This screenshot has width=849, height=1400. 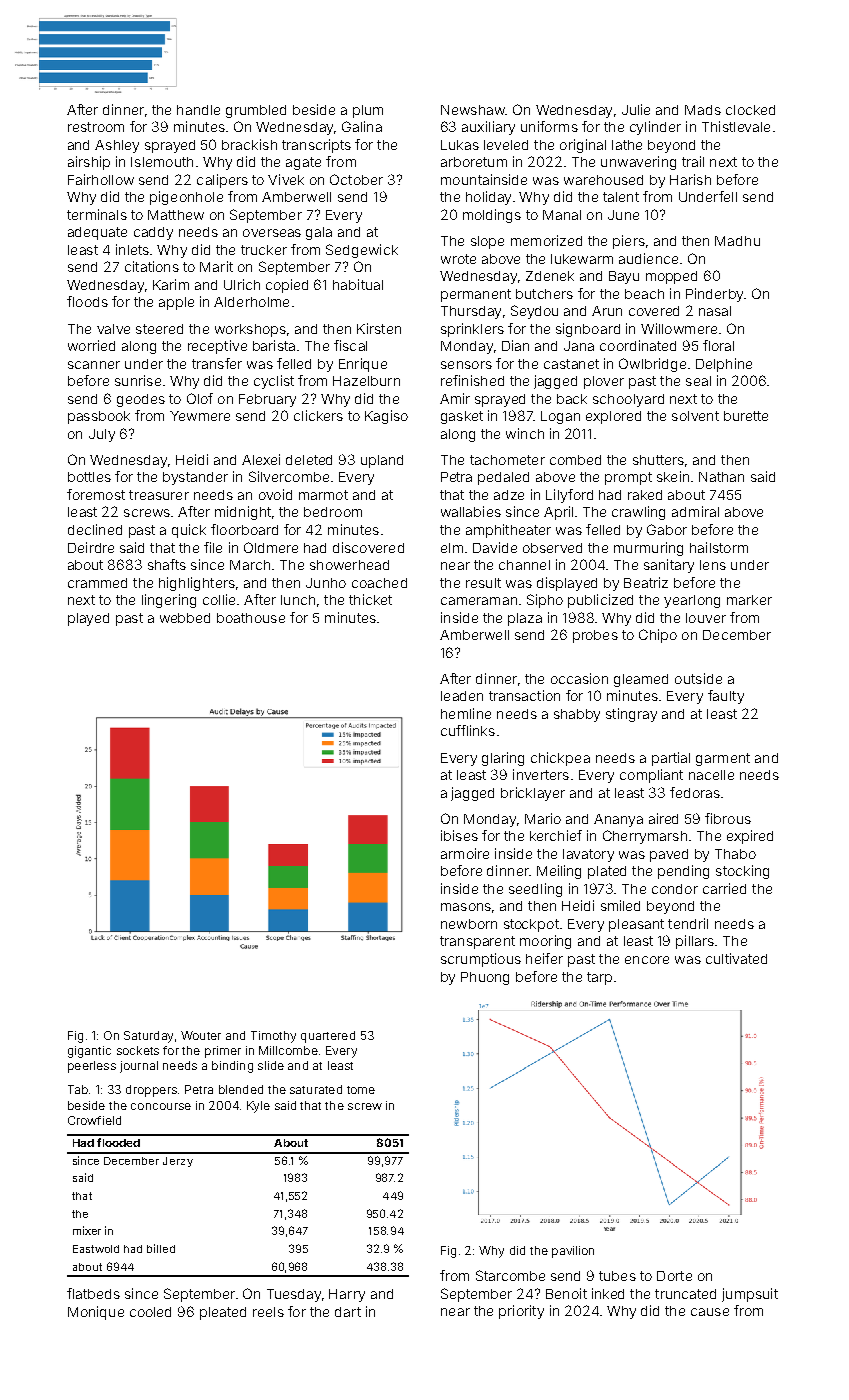 I want to click on concourse, so click(x=161, y=1106).
